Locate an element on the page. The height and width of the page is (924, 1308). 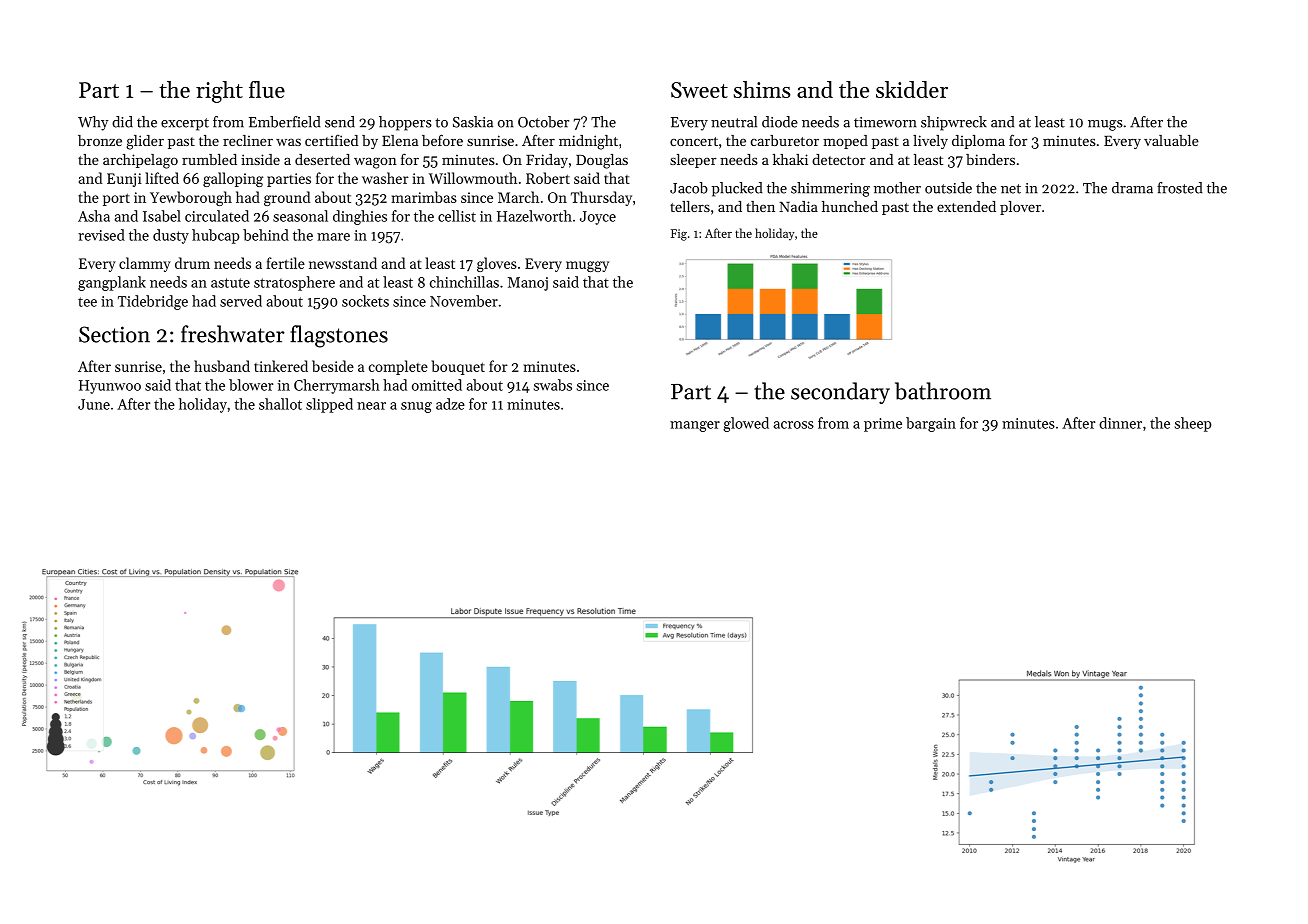
flue is located at coordinates (267, 89).
